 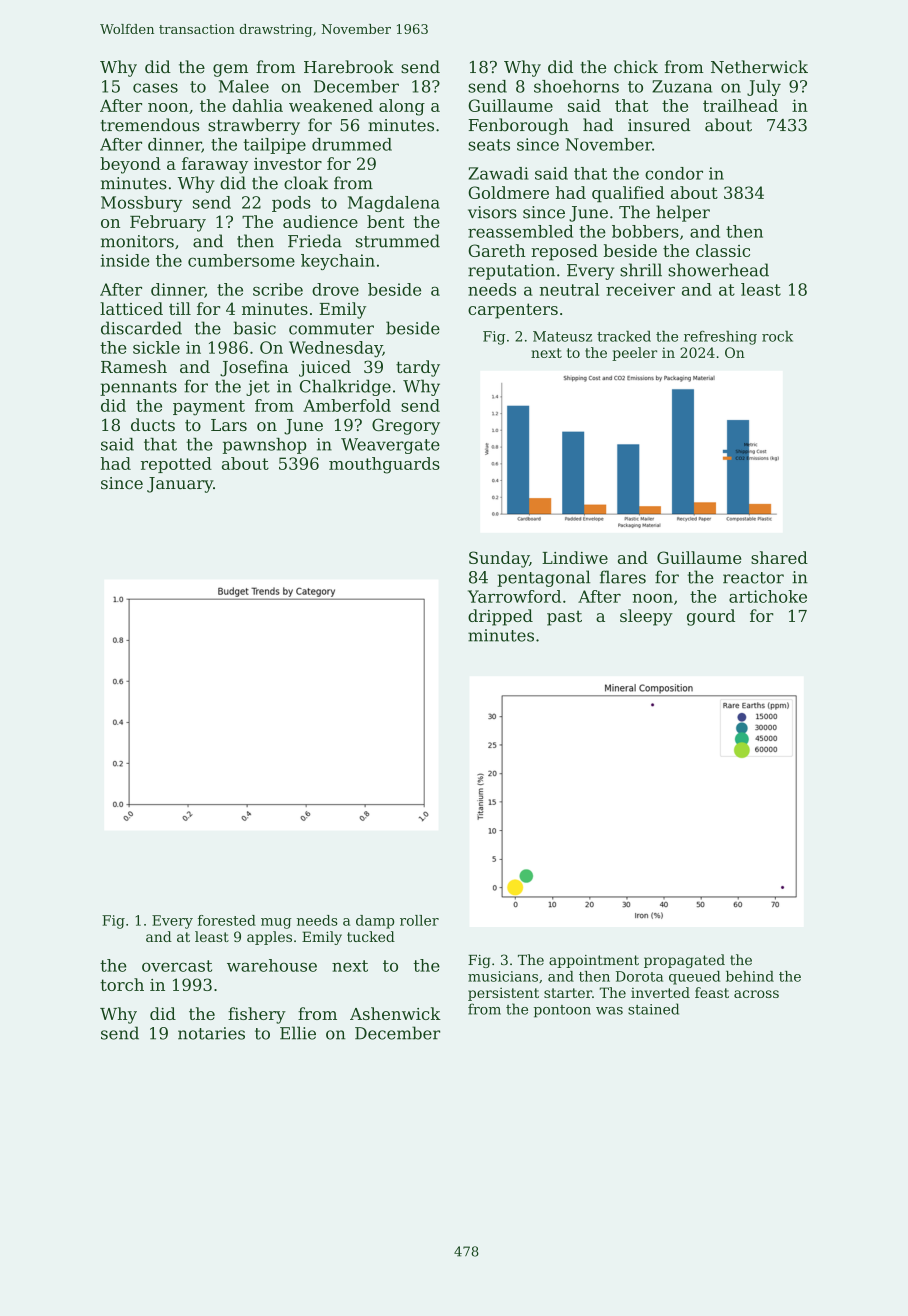 What do you see at coordinates (272, 965) in the page?
I see `warehouse` at bounding box center [272, 965].
